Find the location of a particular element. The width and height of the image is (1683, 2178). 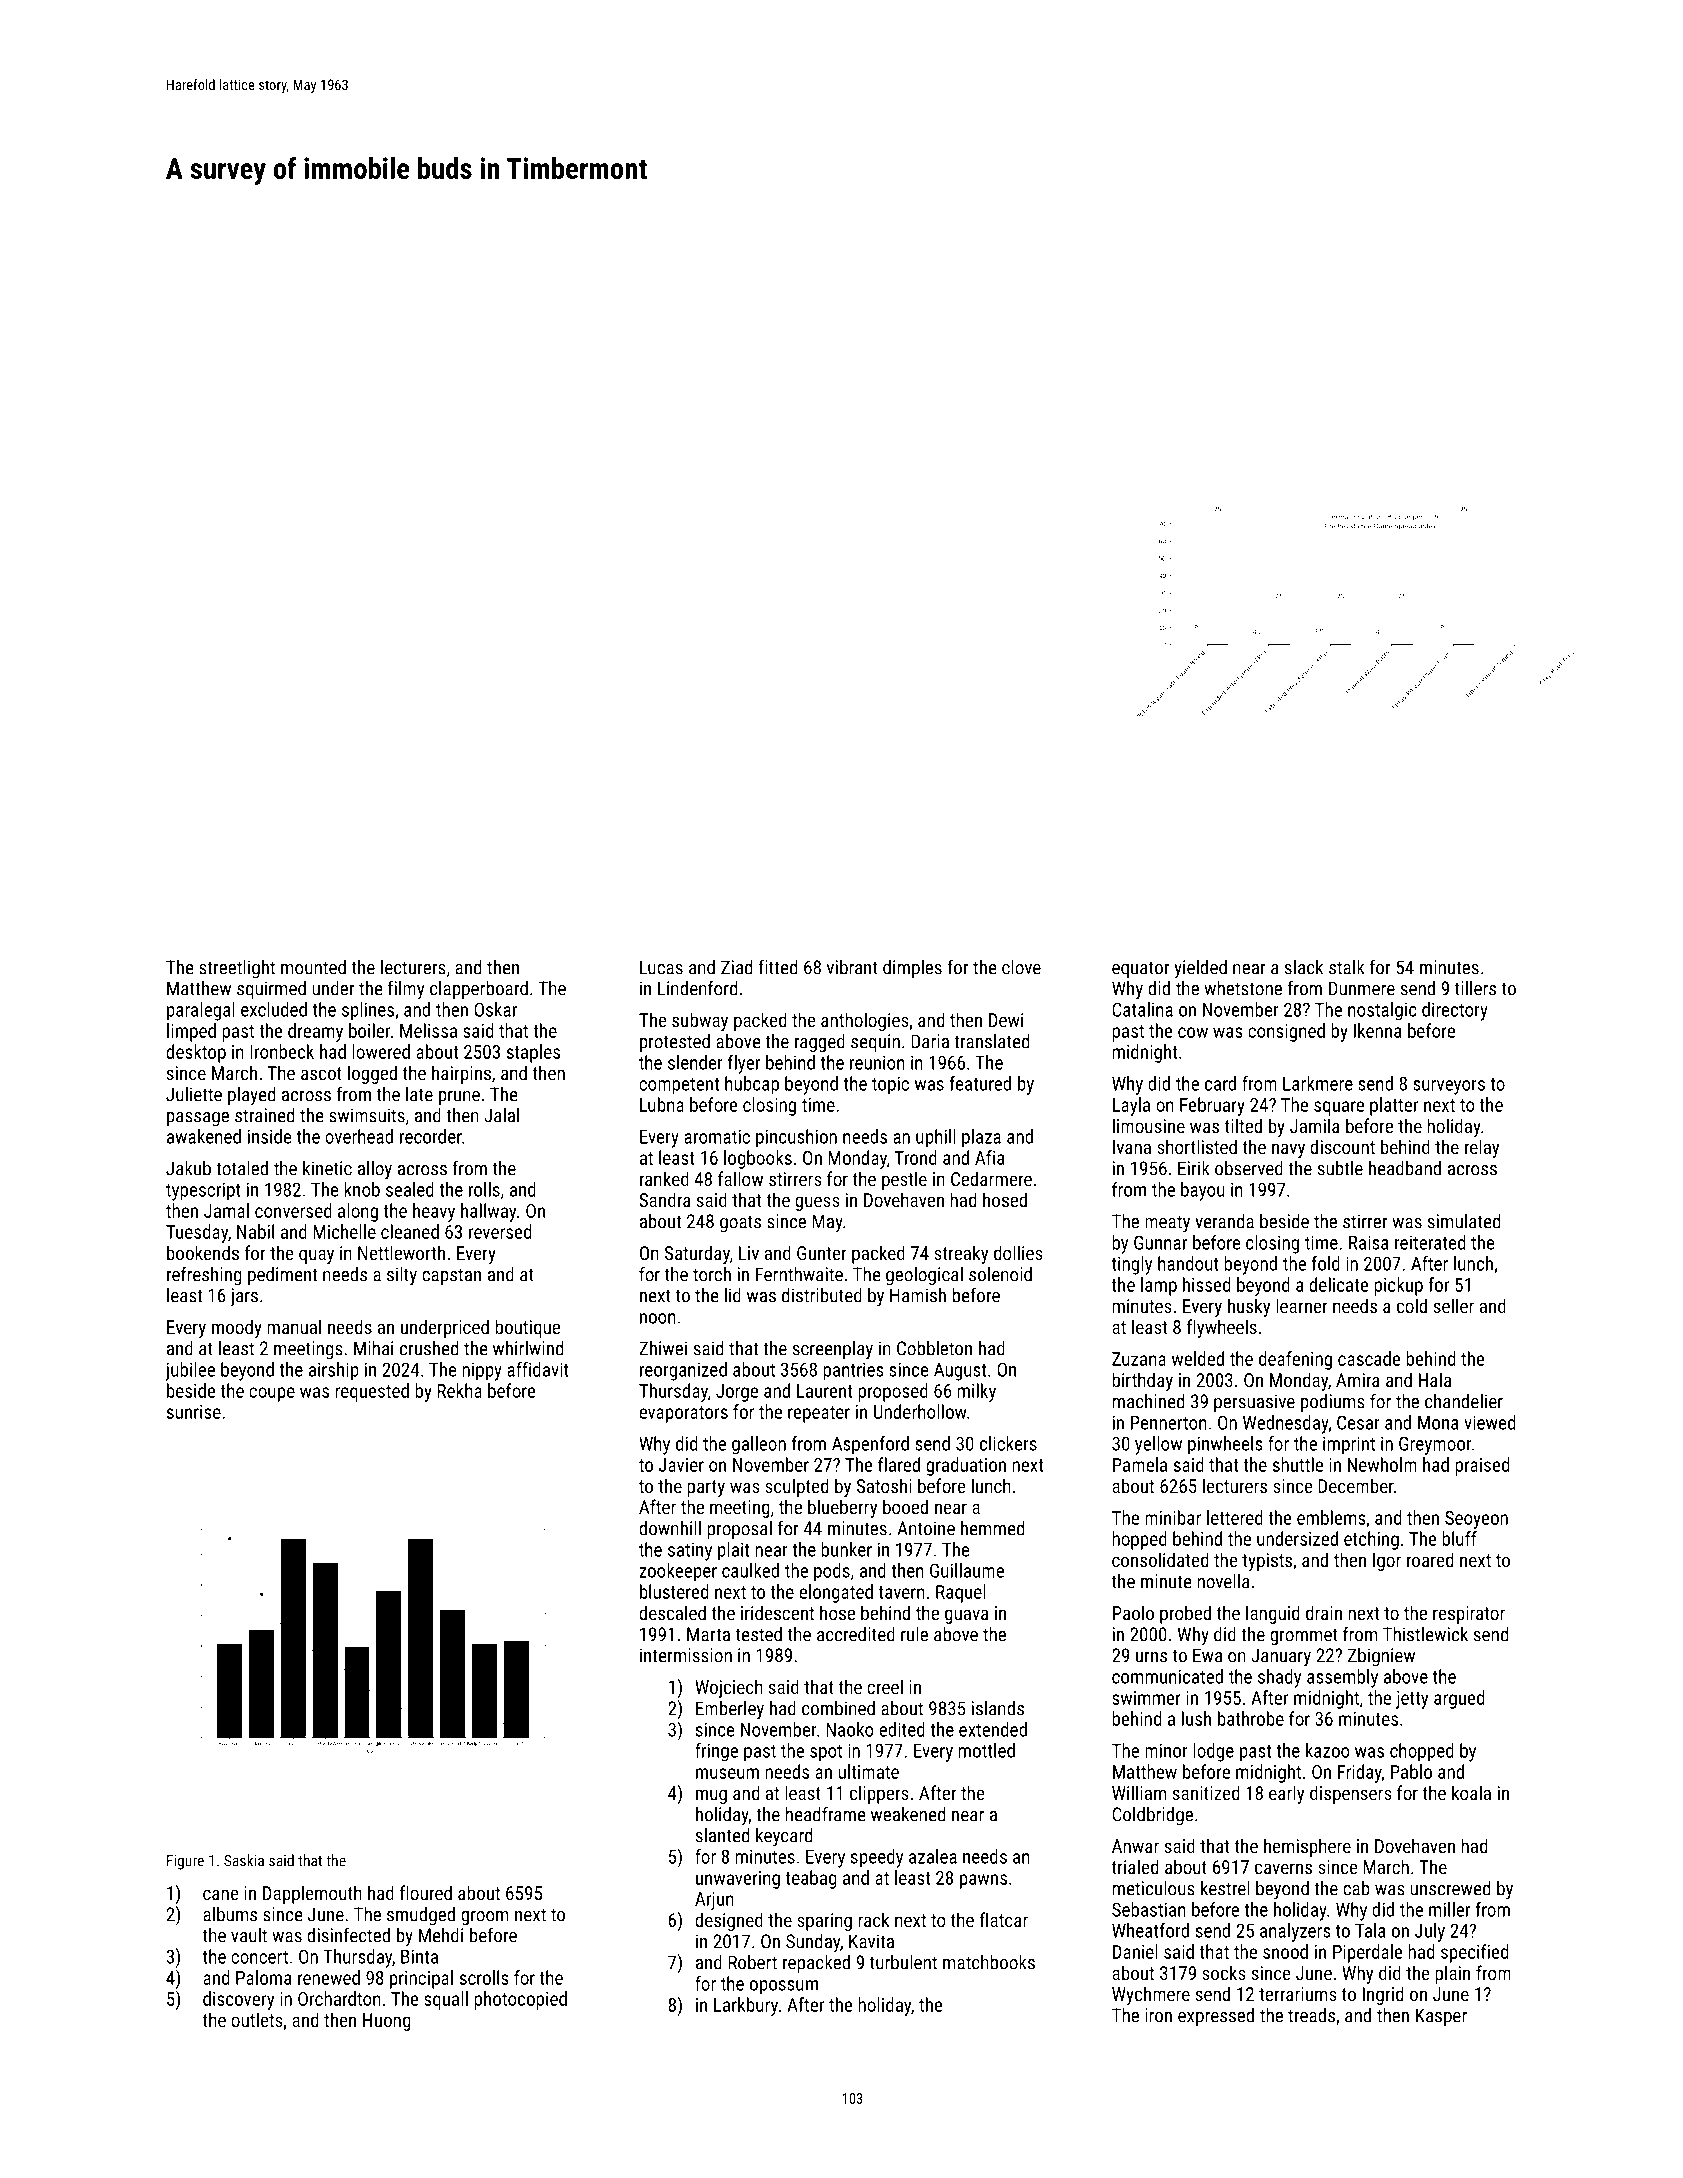

pincushion is located at coordinates (796, 1138).
